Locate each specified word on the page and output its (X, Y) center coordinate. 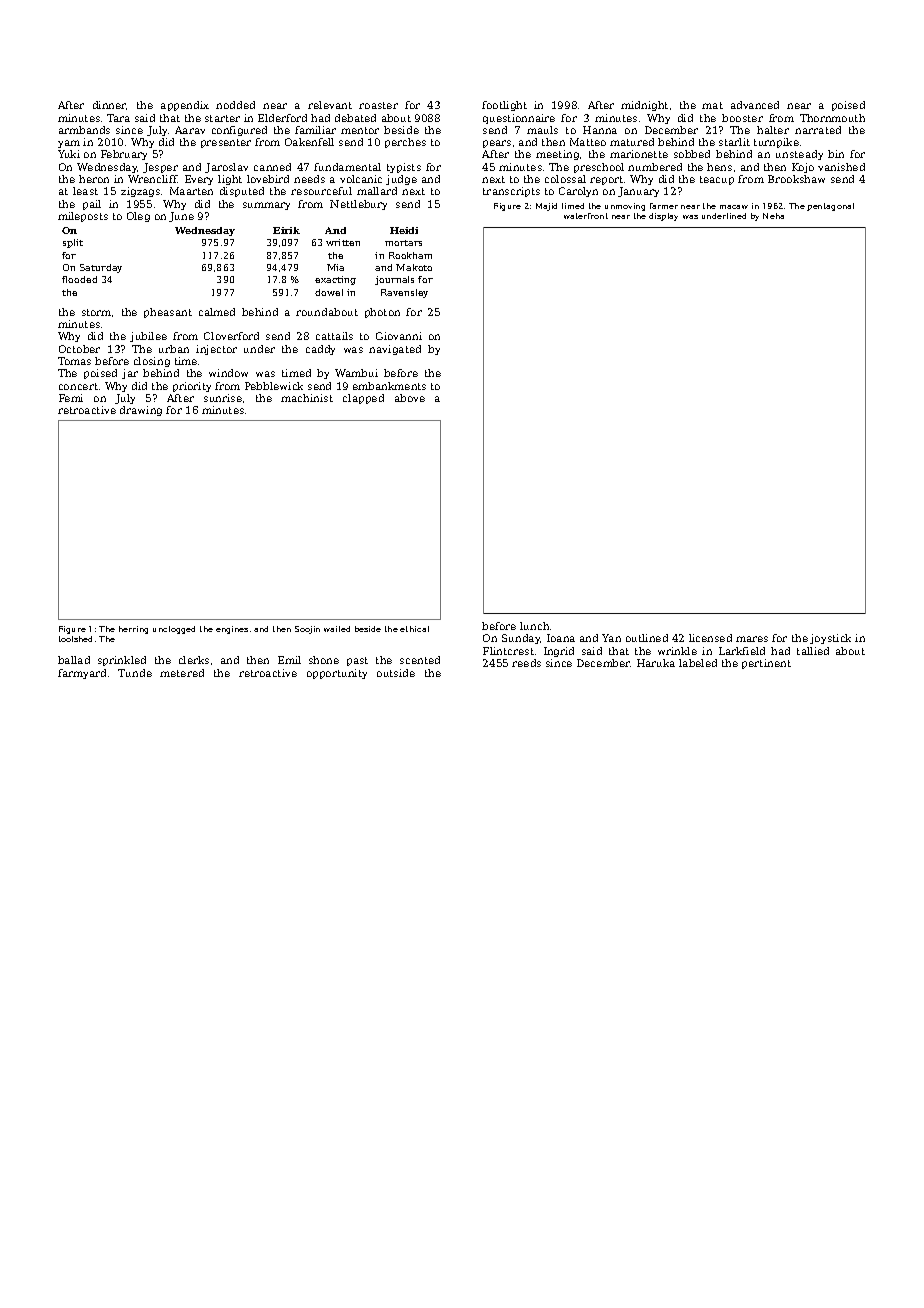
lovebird (268, 179)
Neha (773, 216)
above (410, 398)
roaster (378, 105)
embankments (389, 386)
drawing (141, 411)
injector (216, 350)
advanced (755, 105)
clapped (363, 399)
